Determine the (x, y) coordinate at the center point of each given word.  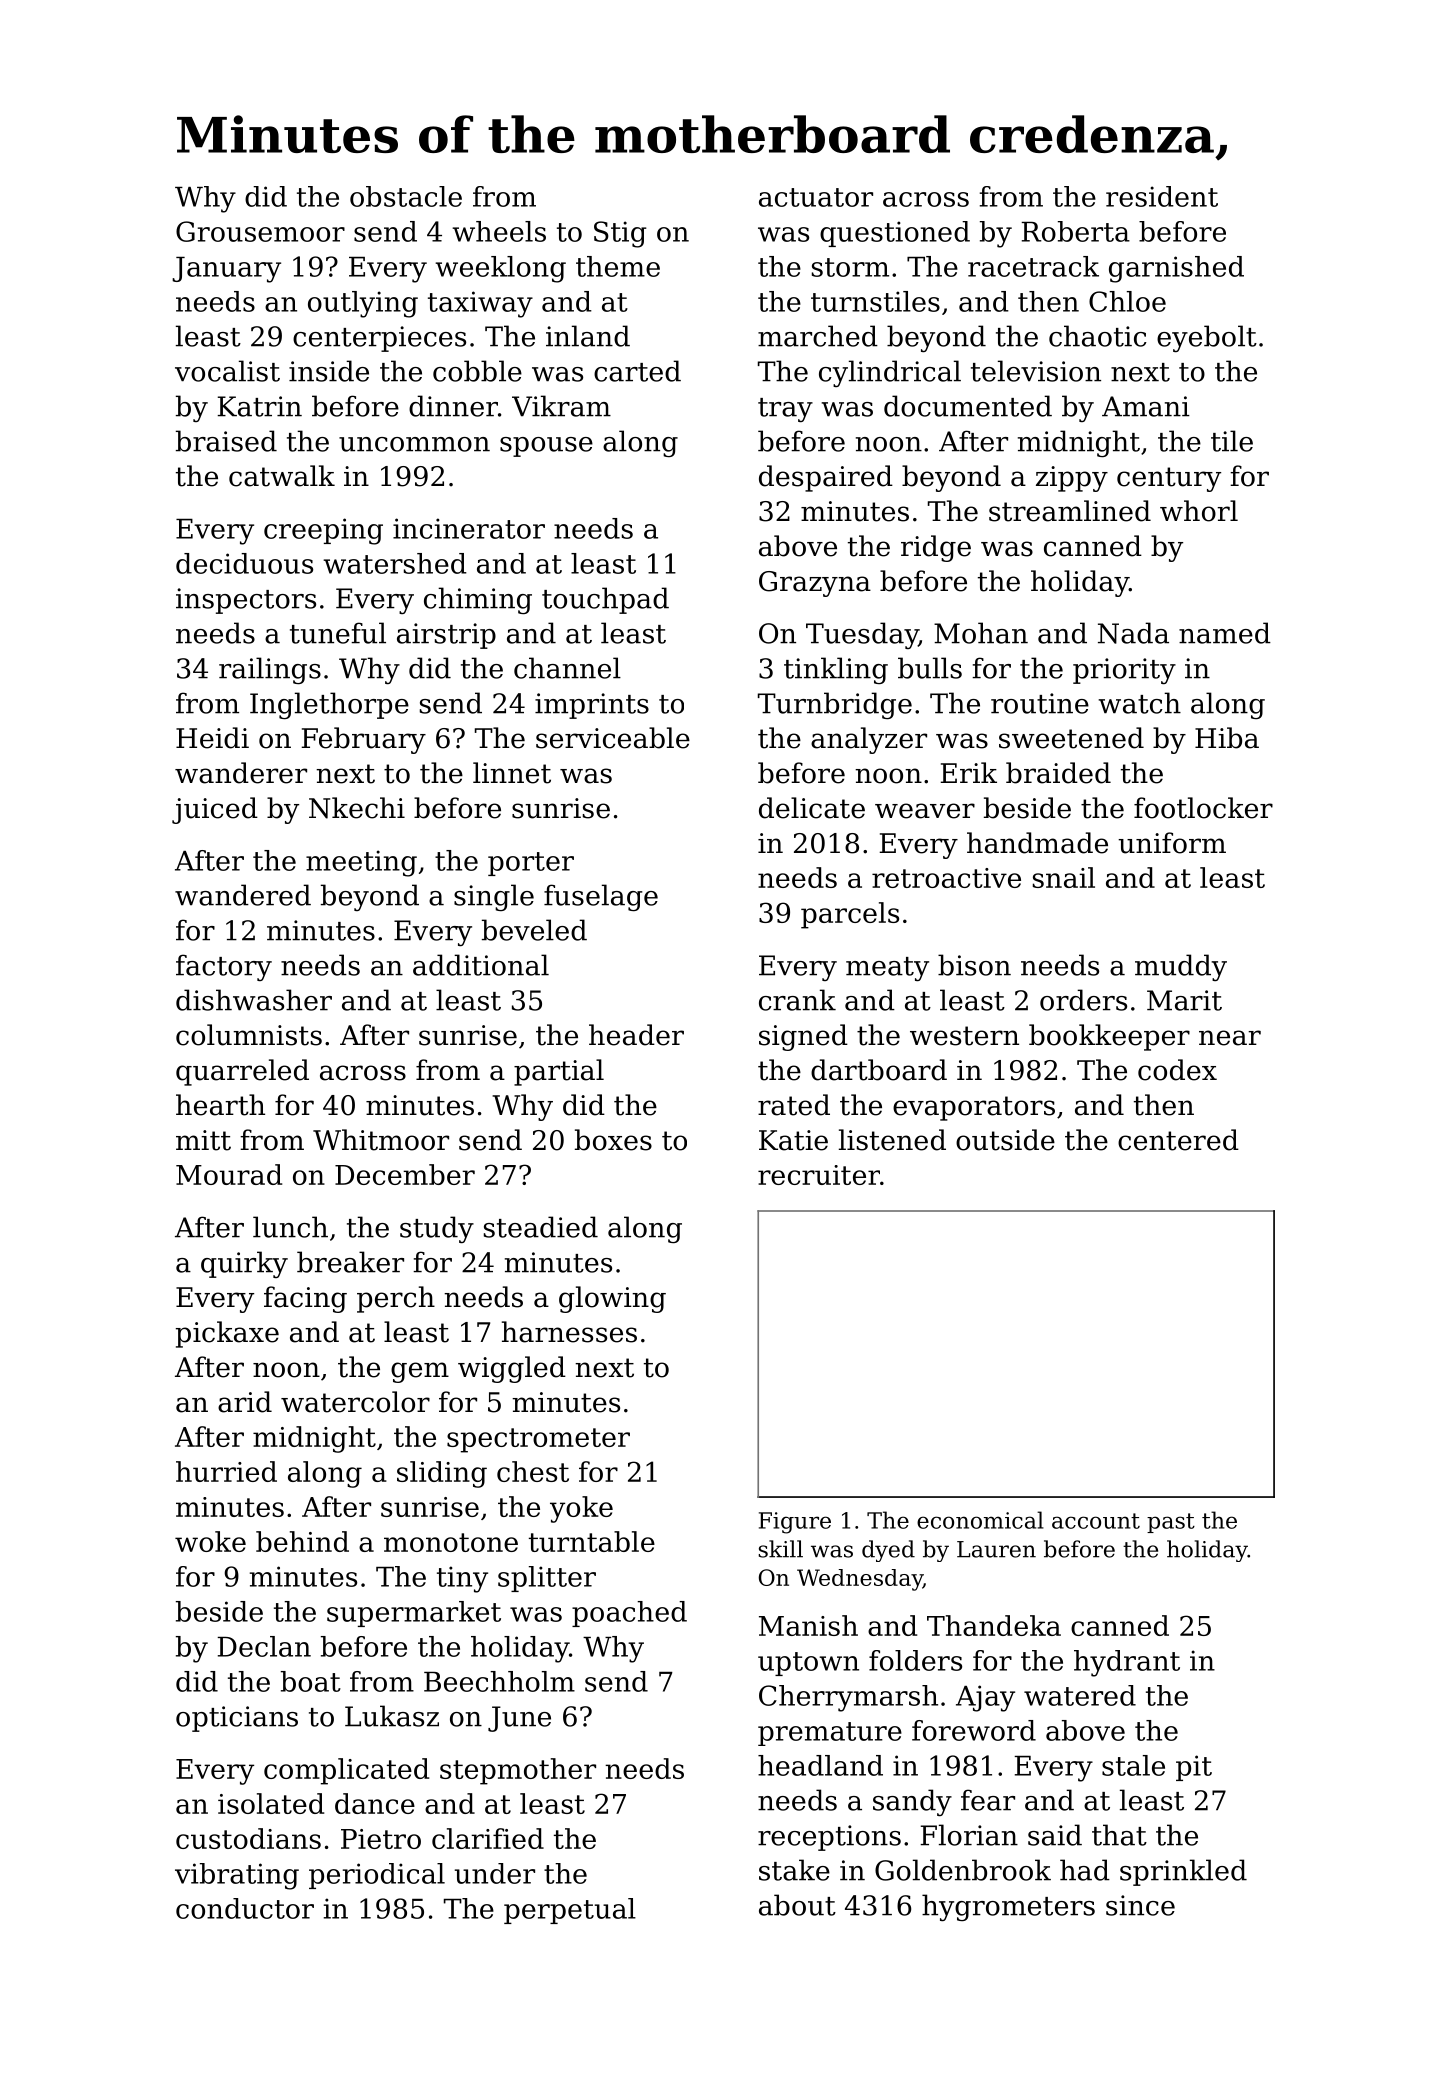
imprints (592, 706)
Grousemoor (260, 231)
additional (481, 965)
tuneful (338, 633)
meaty (887, 969)
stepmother (518, 1771)
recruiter (819, 1175)
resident (1162, 196)
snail (1064, 877)
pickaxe (227, 1334)
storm (850, 267)
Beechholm (499, 1681)
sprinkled (1183, 1872)
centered (1178, 1140)
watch (1139, 703)
